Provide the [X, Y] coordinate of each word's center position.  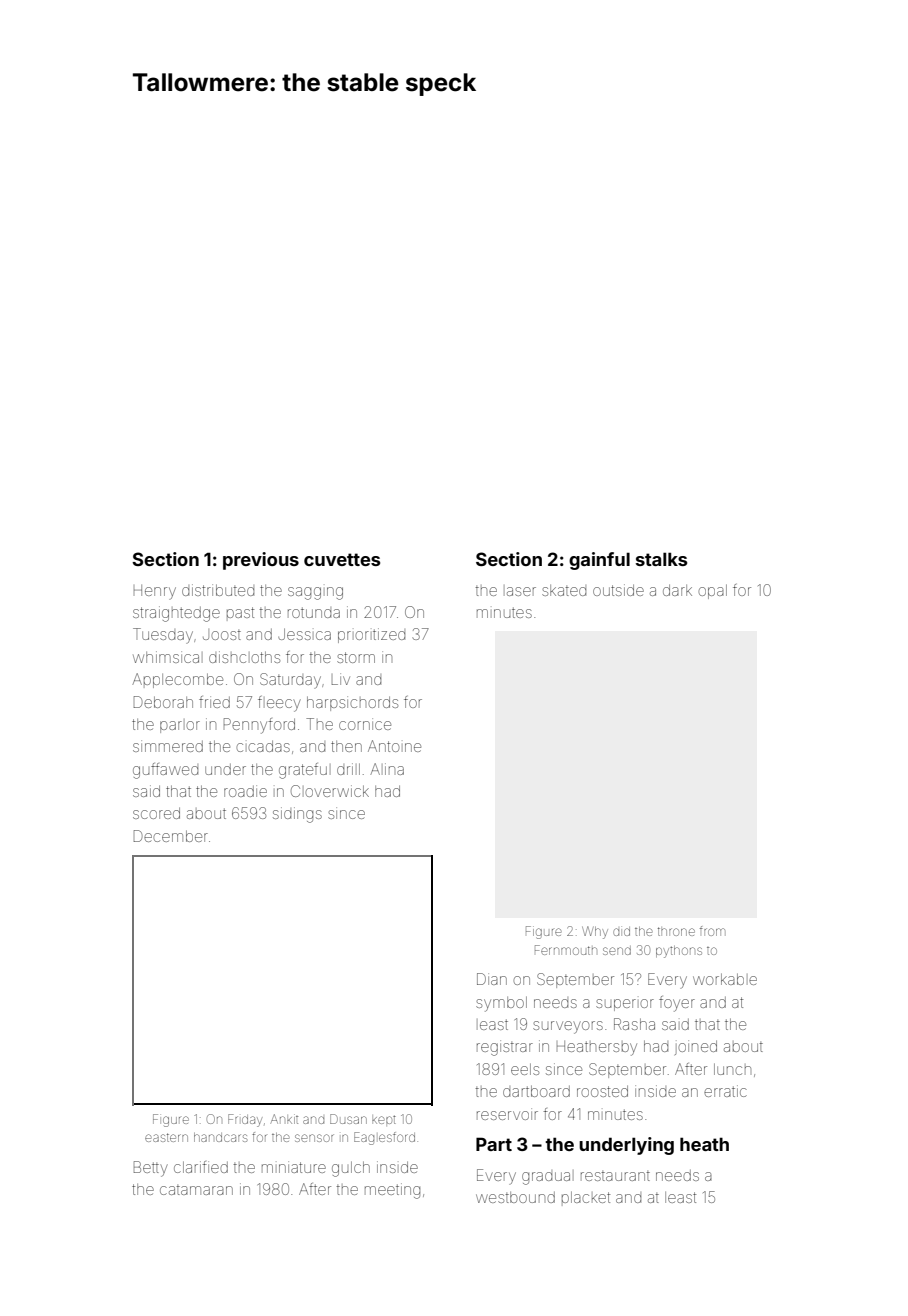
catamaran [196, 1190]
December [171, 836]
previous [261, 561]
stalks [661, 559]
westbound [515, 1197]
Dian [492, 979]
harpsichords [352, 703]
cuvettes [342, 559]
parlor [180, 727]
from [712, 931]
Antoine [394, 746]
